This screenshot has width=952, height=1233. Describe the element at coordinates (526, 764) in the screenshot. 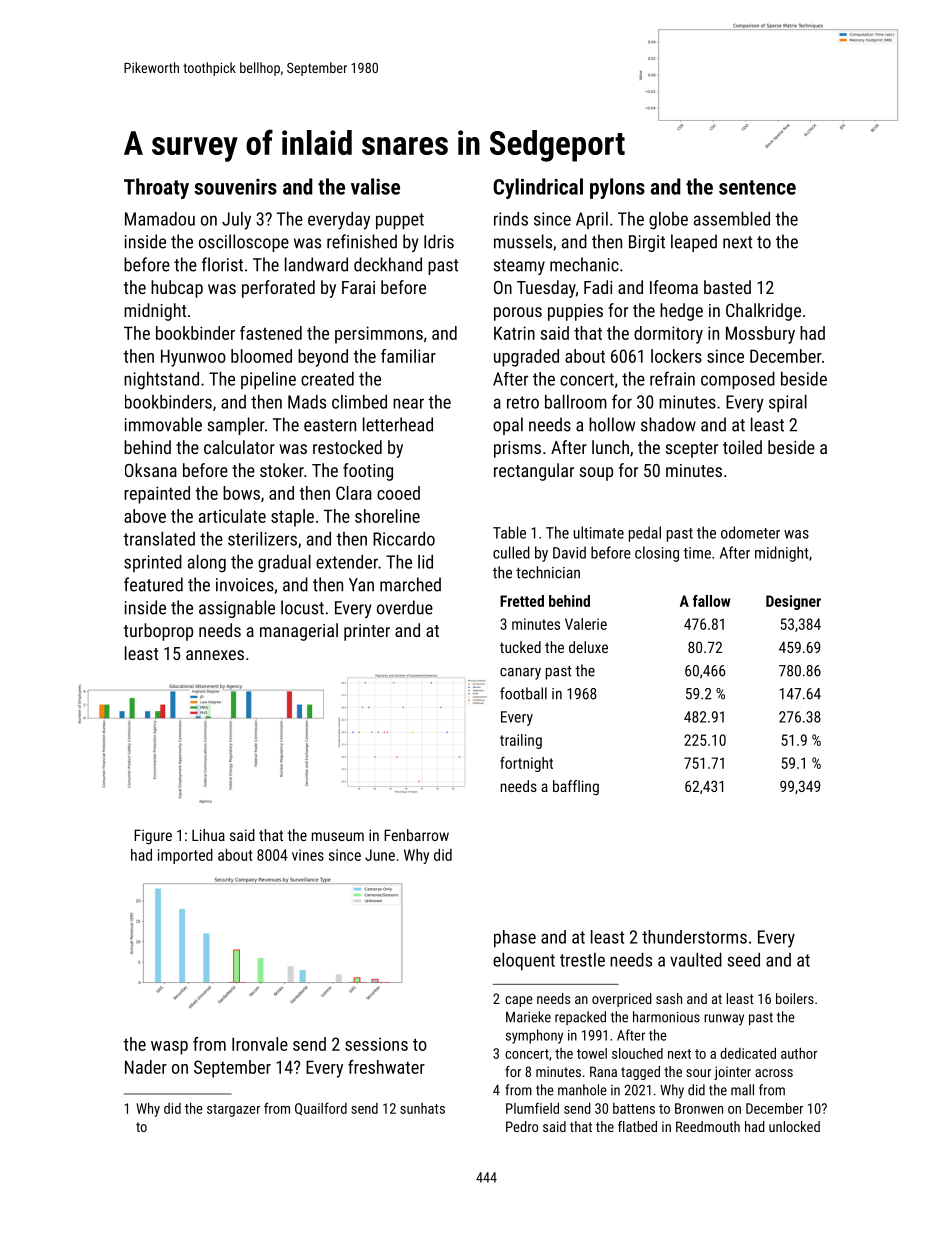

I see `fortnight` at that location.
